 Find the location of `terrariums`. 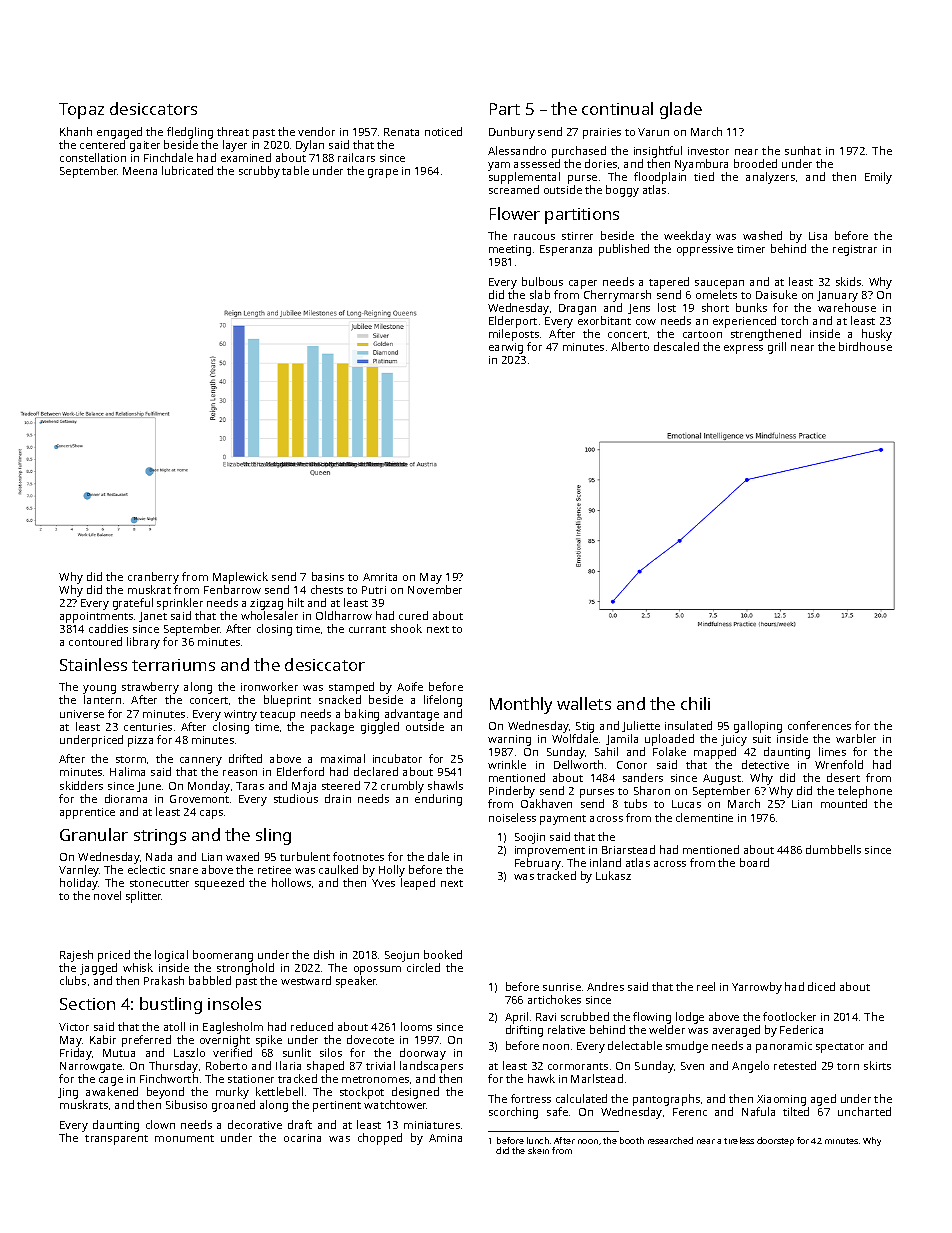

terrariums is located at coordinates (173, 665).
